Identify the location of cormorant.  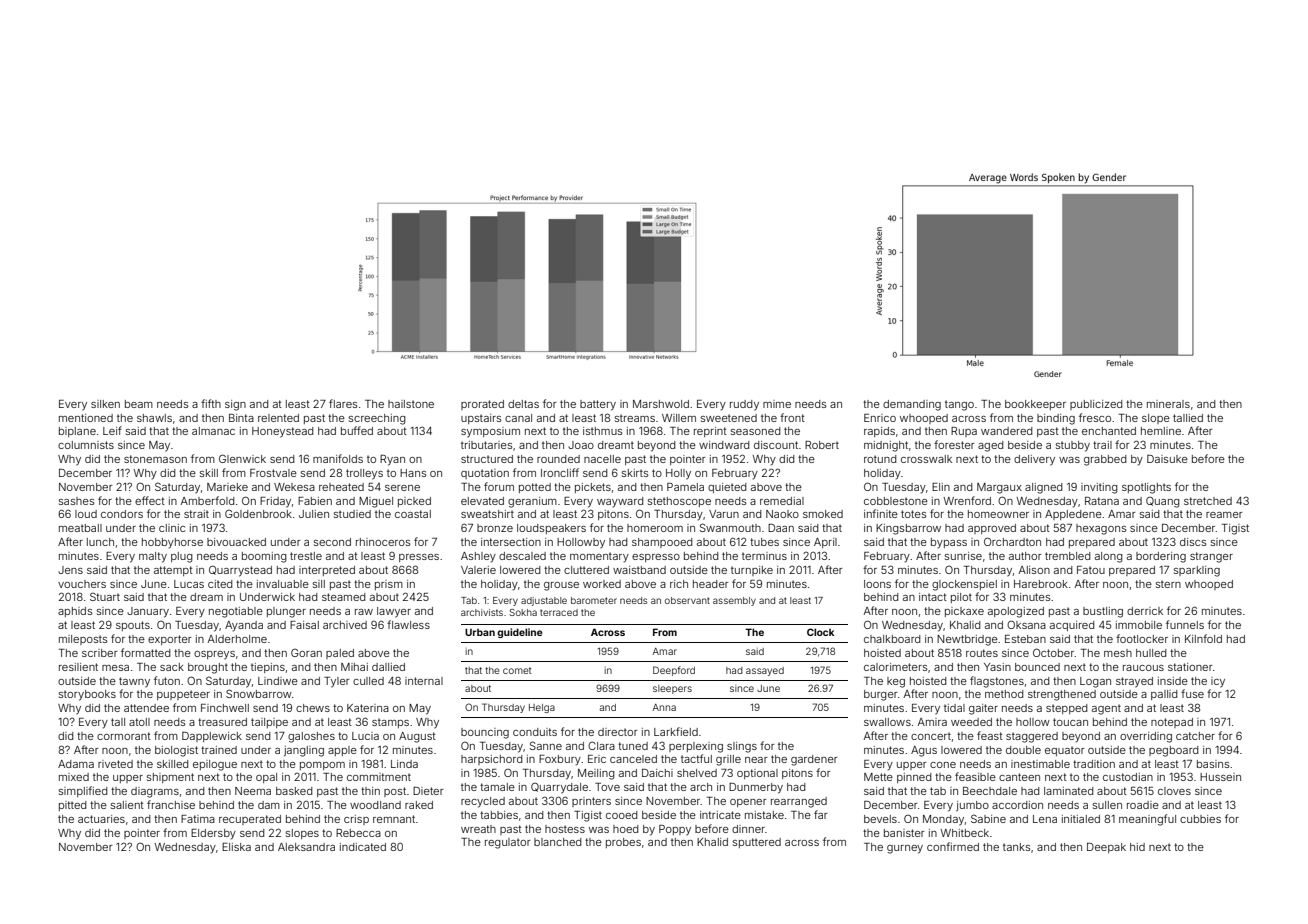
(124, 736).
